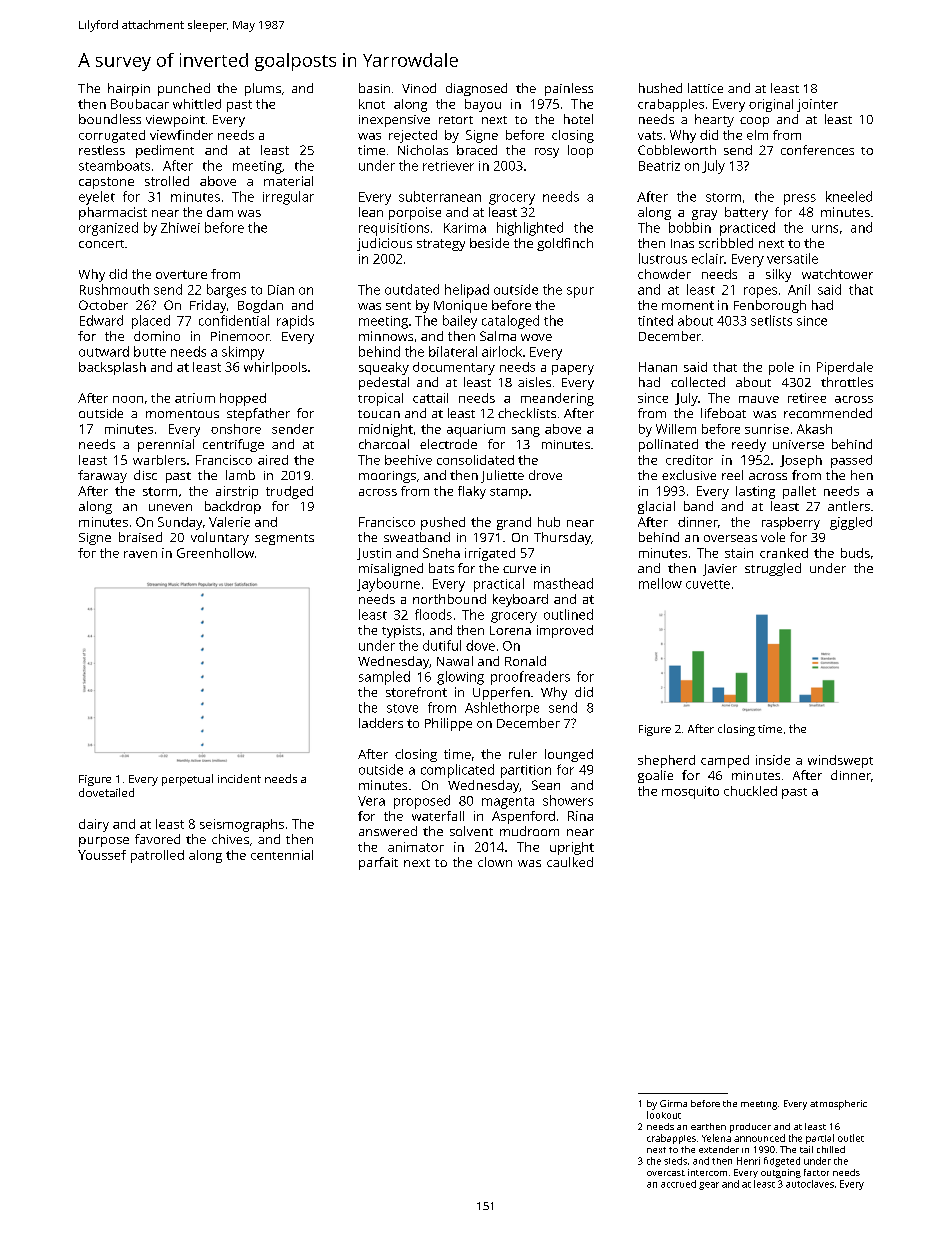 The width and height of the document is (952, 1233). I want to click on Youssef, so click(102, 855).
